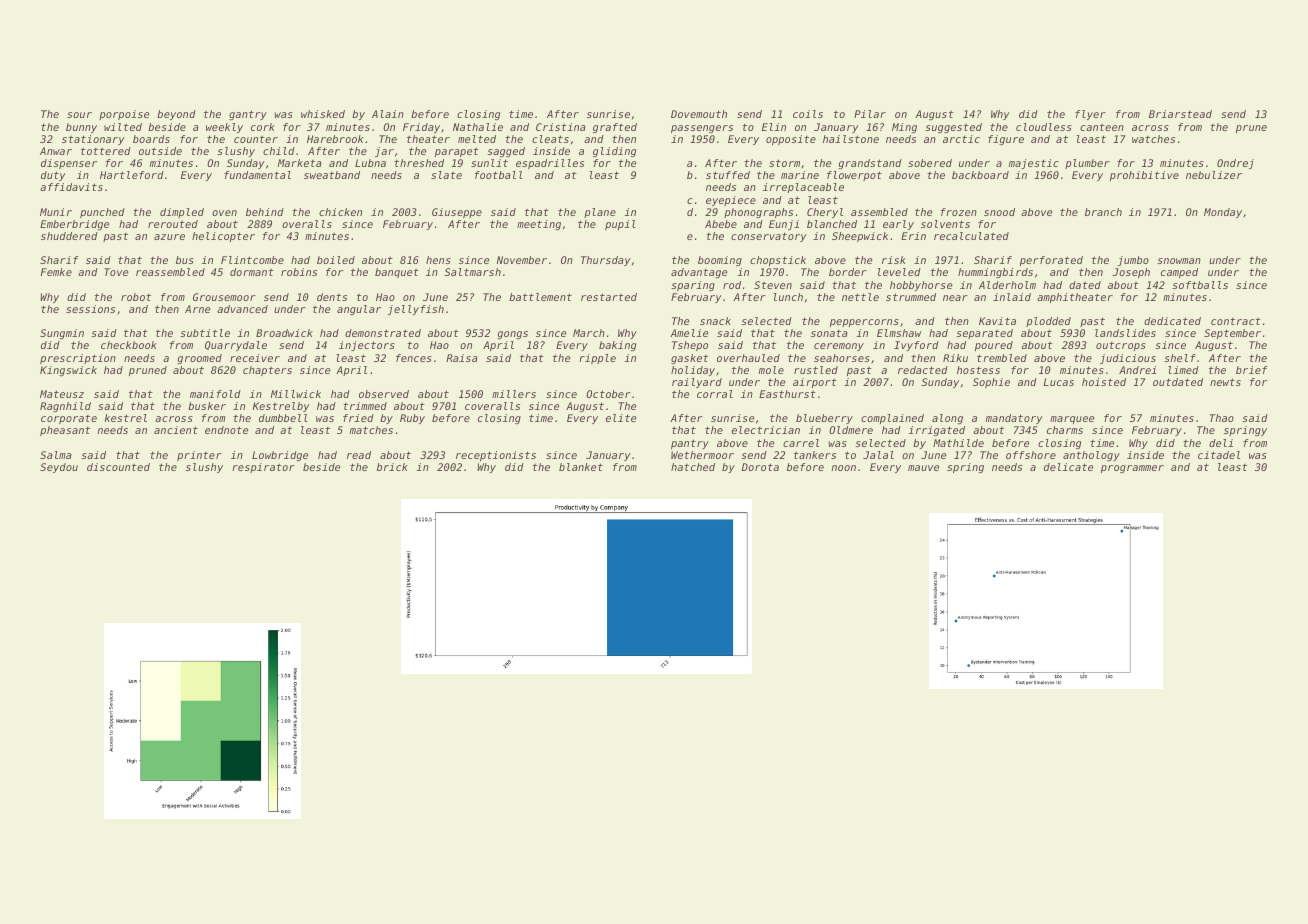 The image size is (1308, 924). What do you see at coordinates (1128, 359) in the page?
I see `judicious` at bounding box center [1128, 359].
